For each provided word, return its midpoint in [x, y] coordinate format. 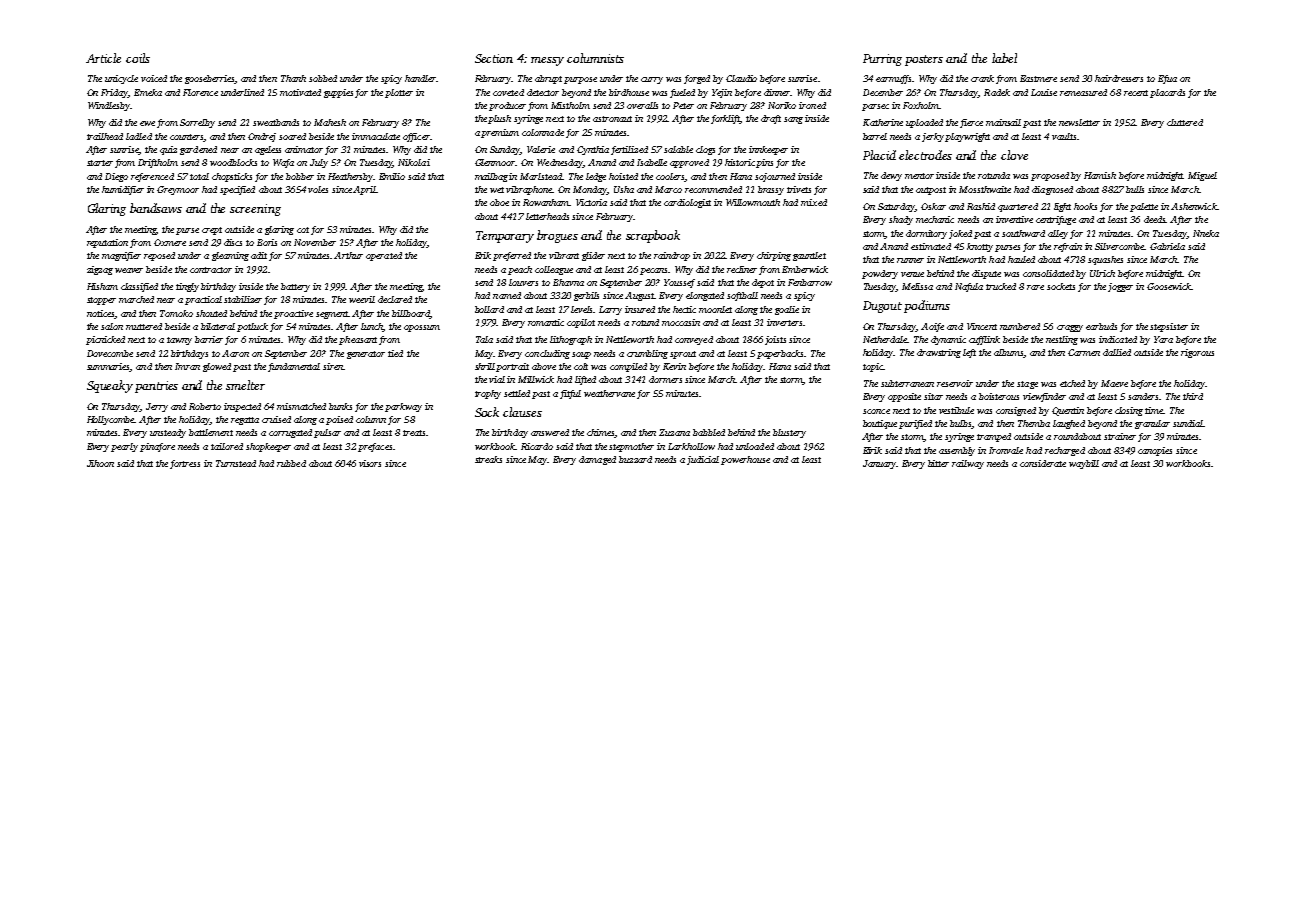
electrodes [925, 155]
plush [499, 119]
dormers [665, 379]
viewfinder [1044, 397]
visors [370, 463]
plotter [399, 93]
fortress [185, 464]
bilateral [218, 326]
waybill [1084, 464]
